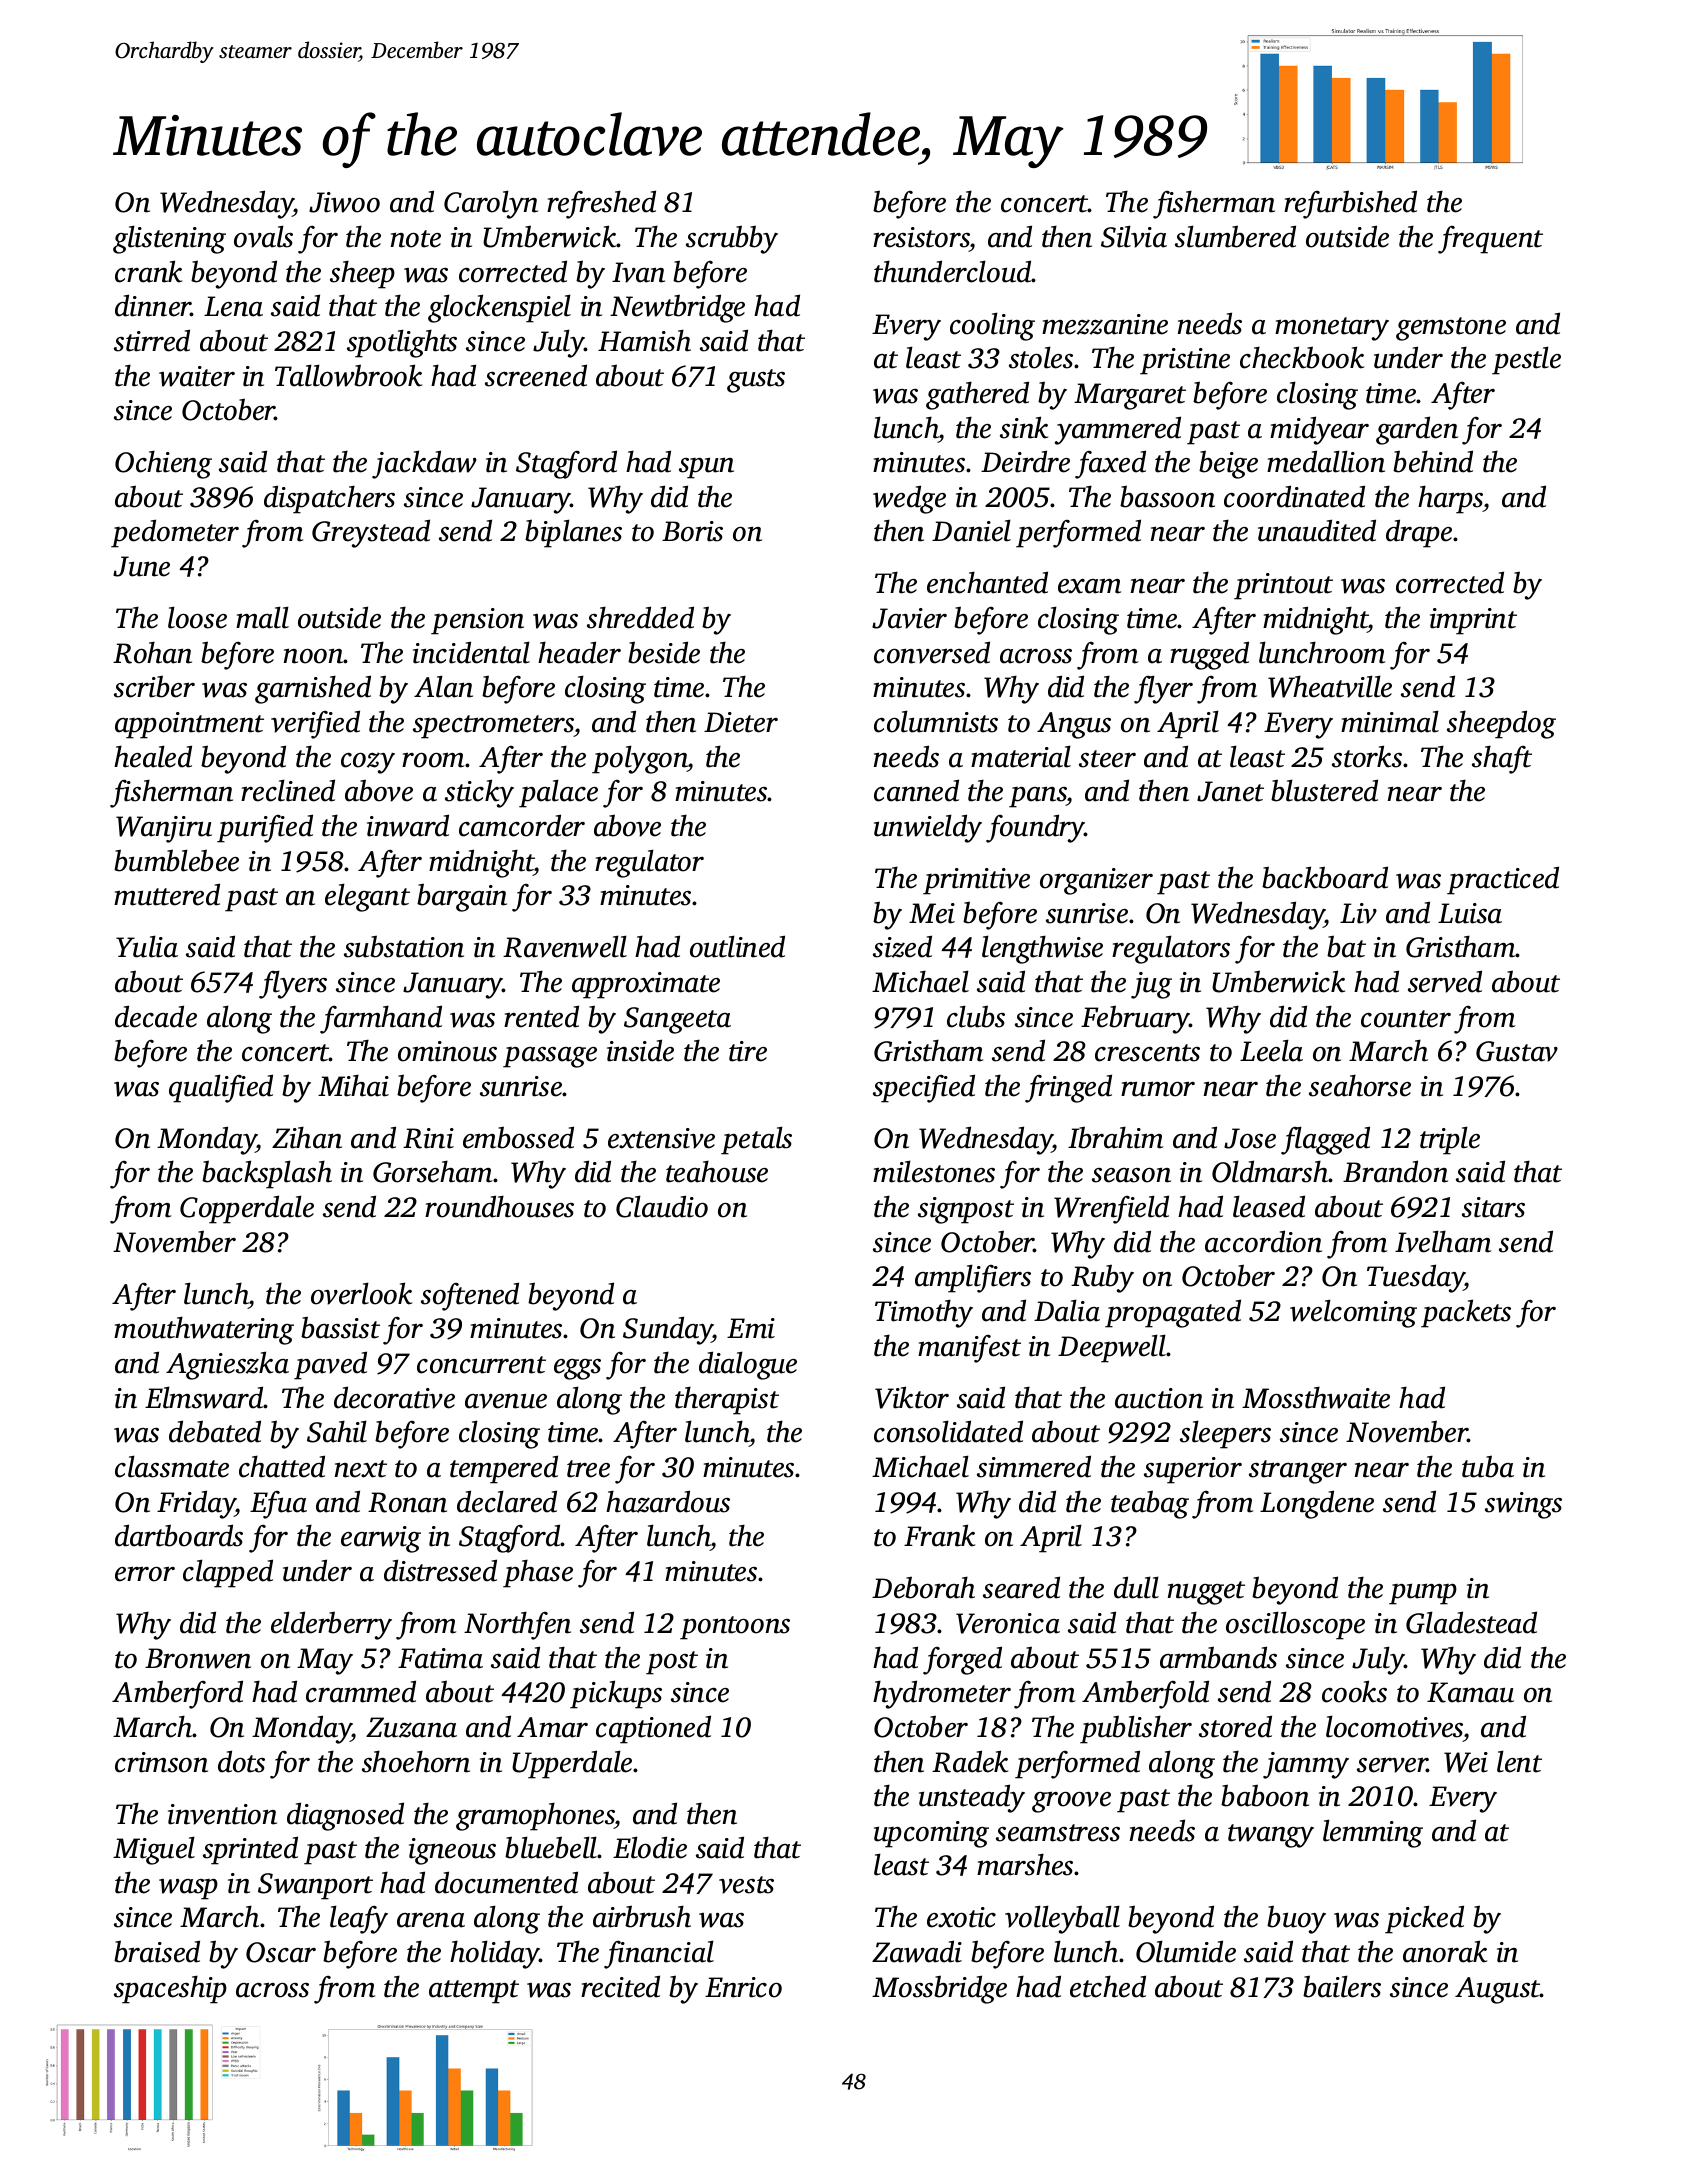 Image resolution: width=1683 pixels, height=2178 pixels. What do you see at coordinates (917, 1951) in the document?
I see `Zawadi` at bounding box center [917, 1951].
